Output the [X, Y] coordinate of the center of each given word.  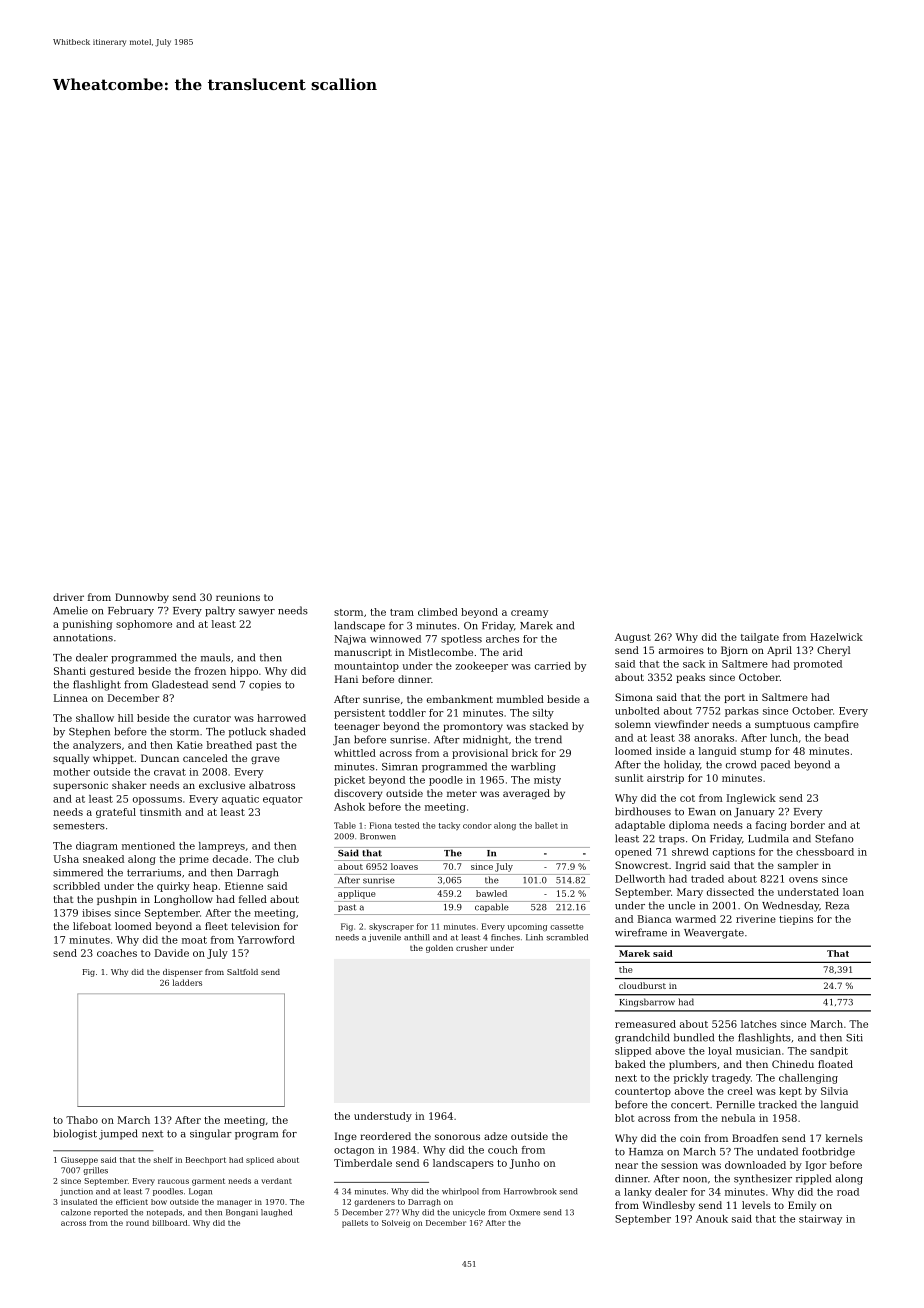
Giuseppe [79, 1161]
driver [68, 597]
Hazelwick [836, 637]
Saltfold [242, 972]
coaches [117, 953]
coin [690, 1138]
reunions [238, 597]
